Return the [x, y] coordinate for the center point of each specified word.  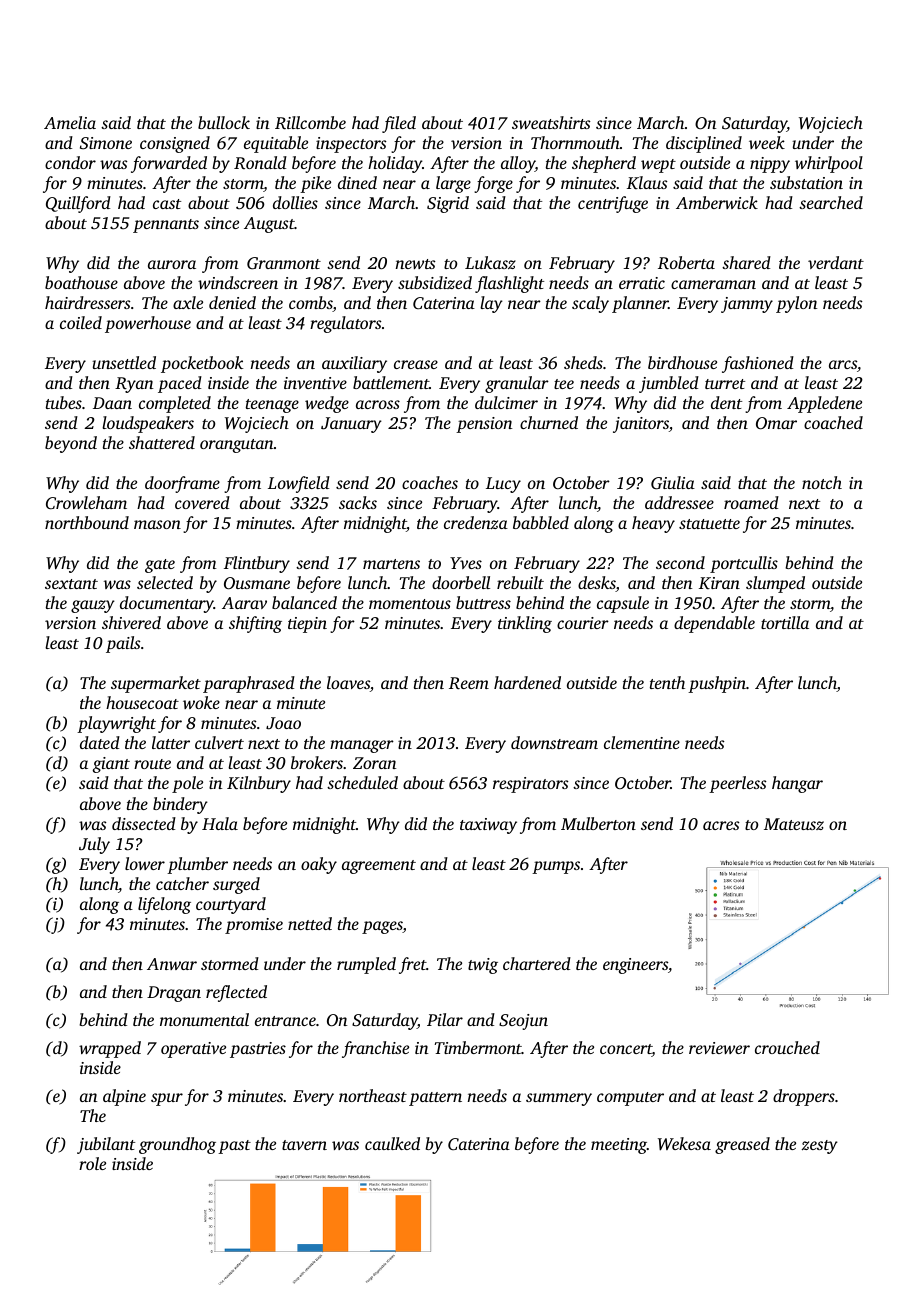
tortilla [785, 622]
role [92, 1163]
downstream [554, 742]
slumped [775, 584]
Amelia [70, 122]
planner [640, 304]
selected [165, 582]
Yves [466, 563]
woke [201, 702]
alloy [518, 164]
